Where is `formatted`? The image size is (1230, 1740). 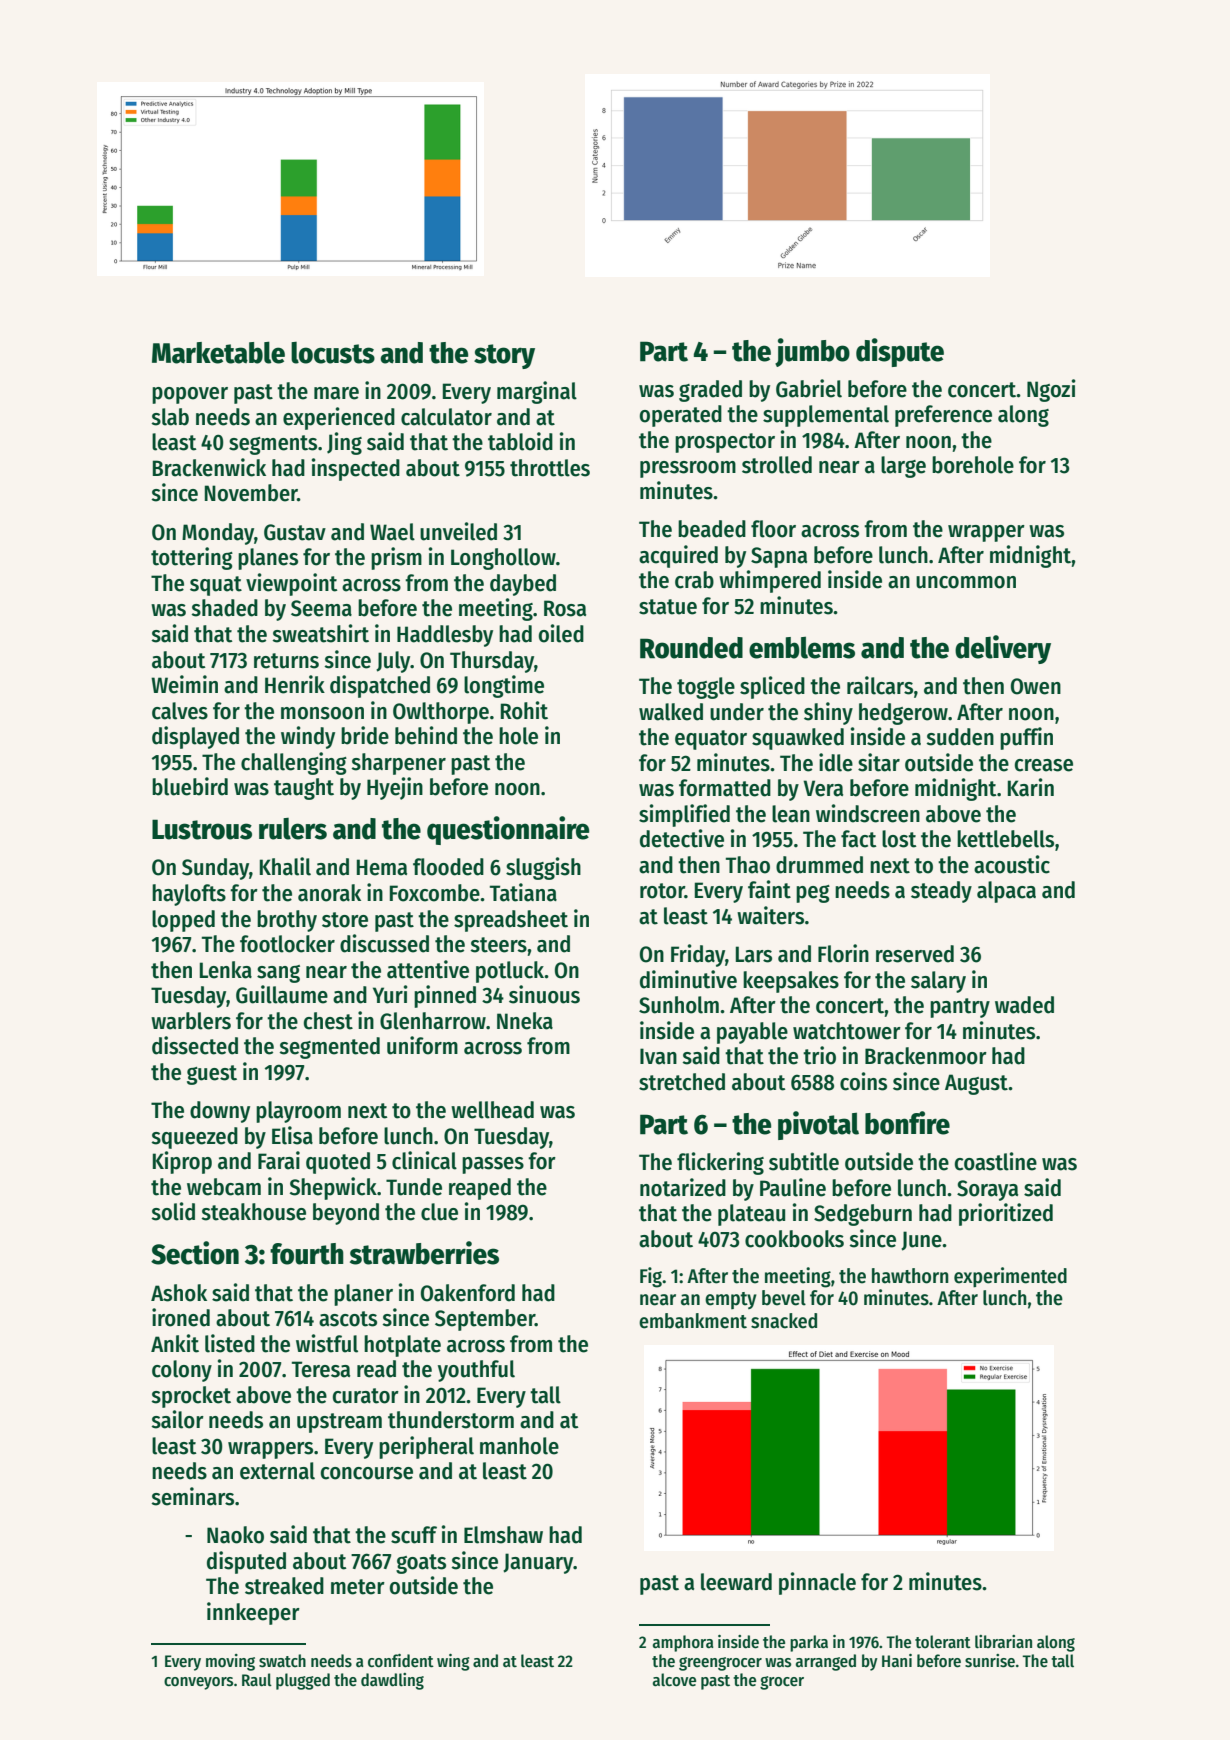
formatted is located at coordinates (725, 788).
